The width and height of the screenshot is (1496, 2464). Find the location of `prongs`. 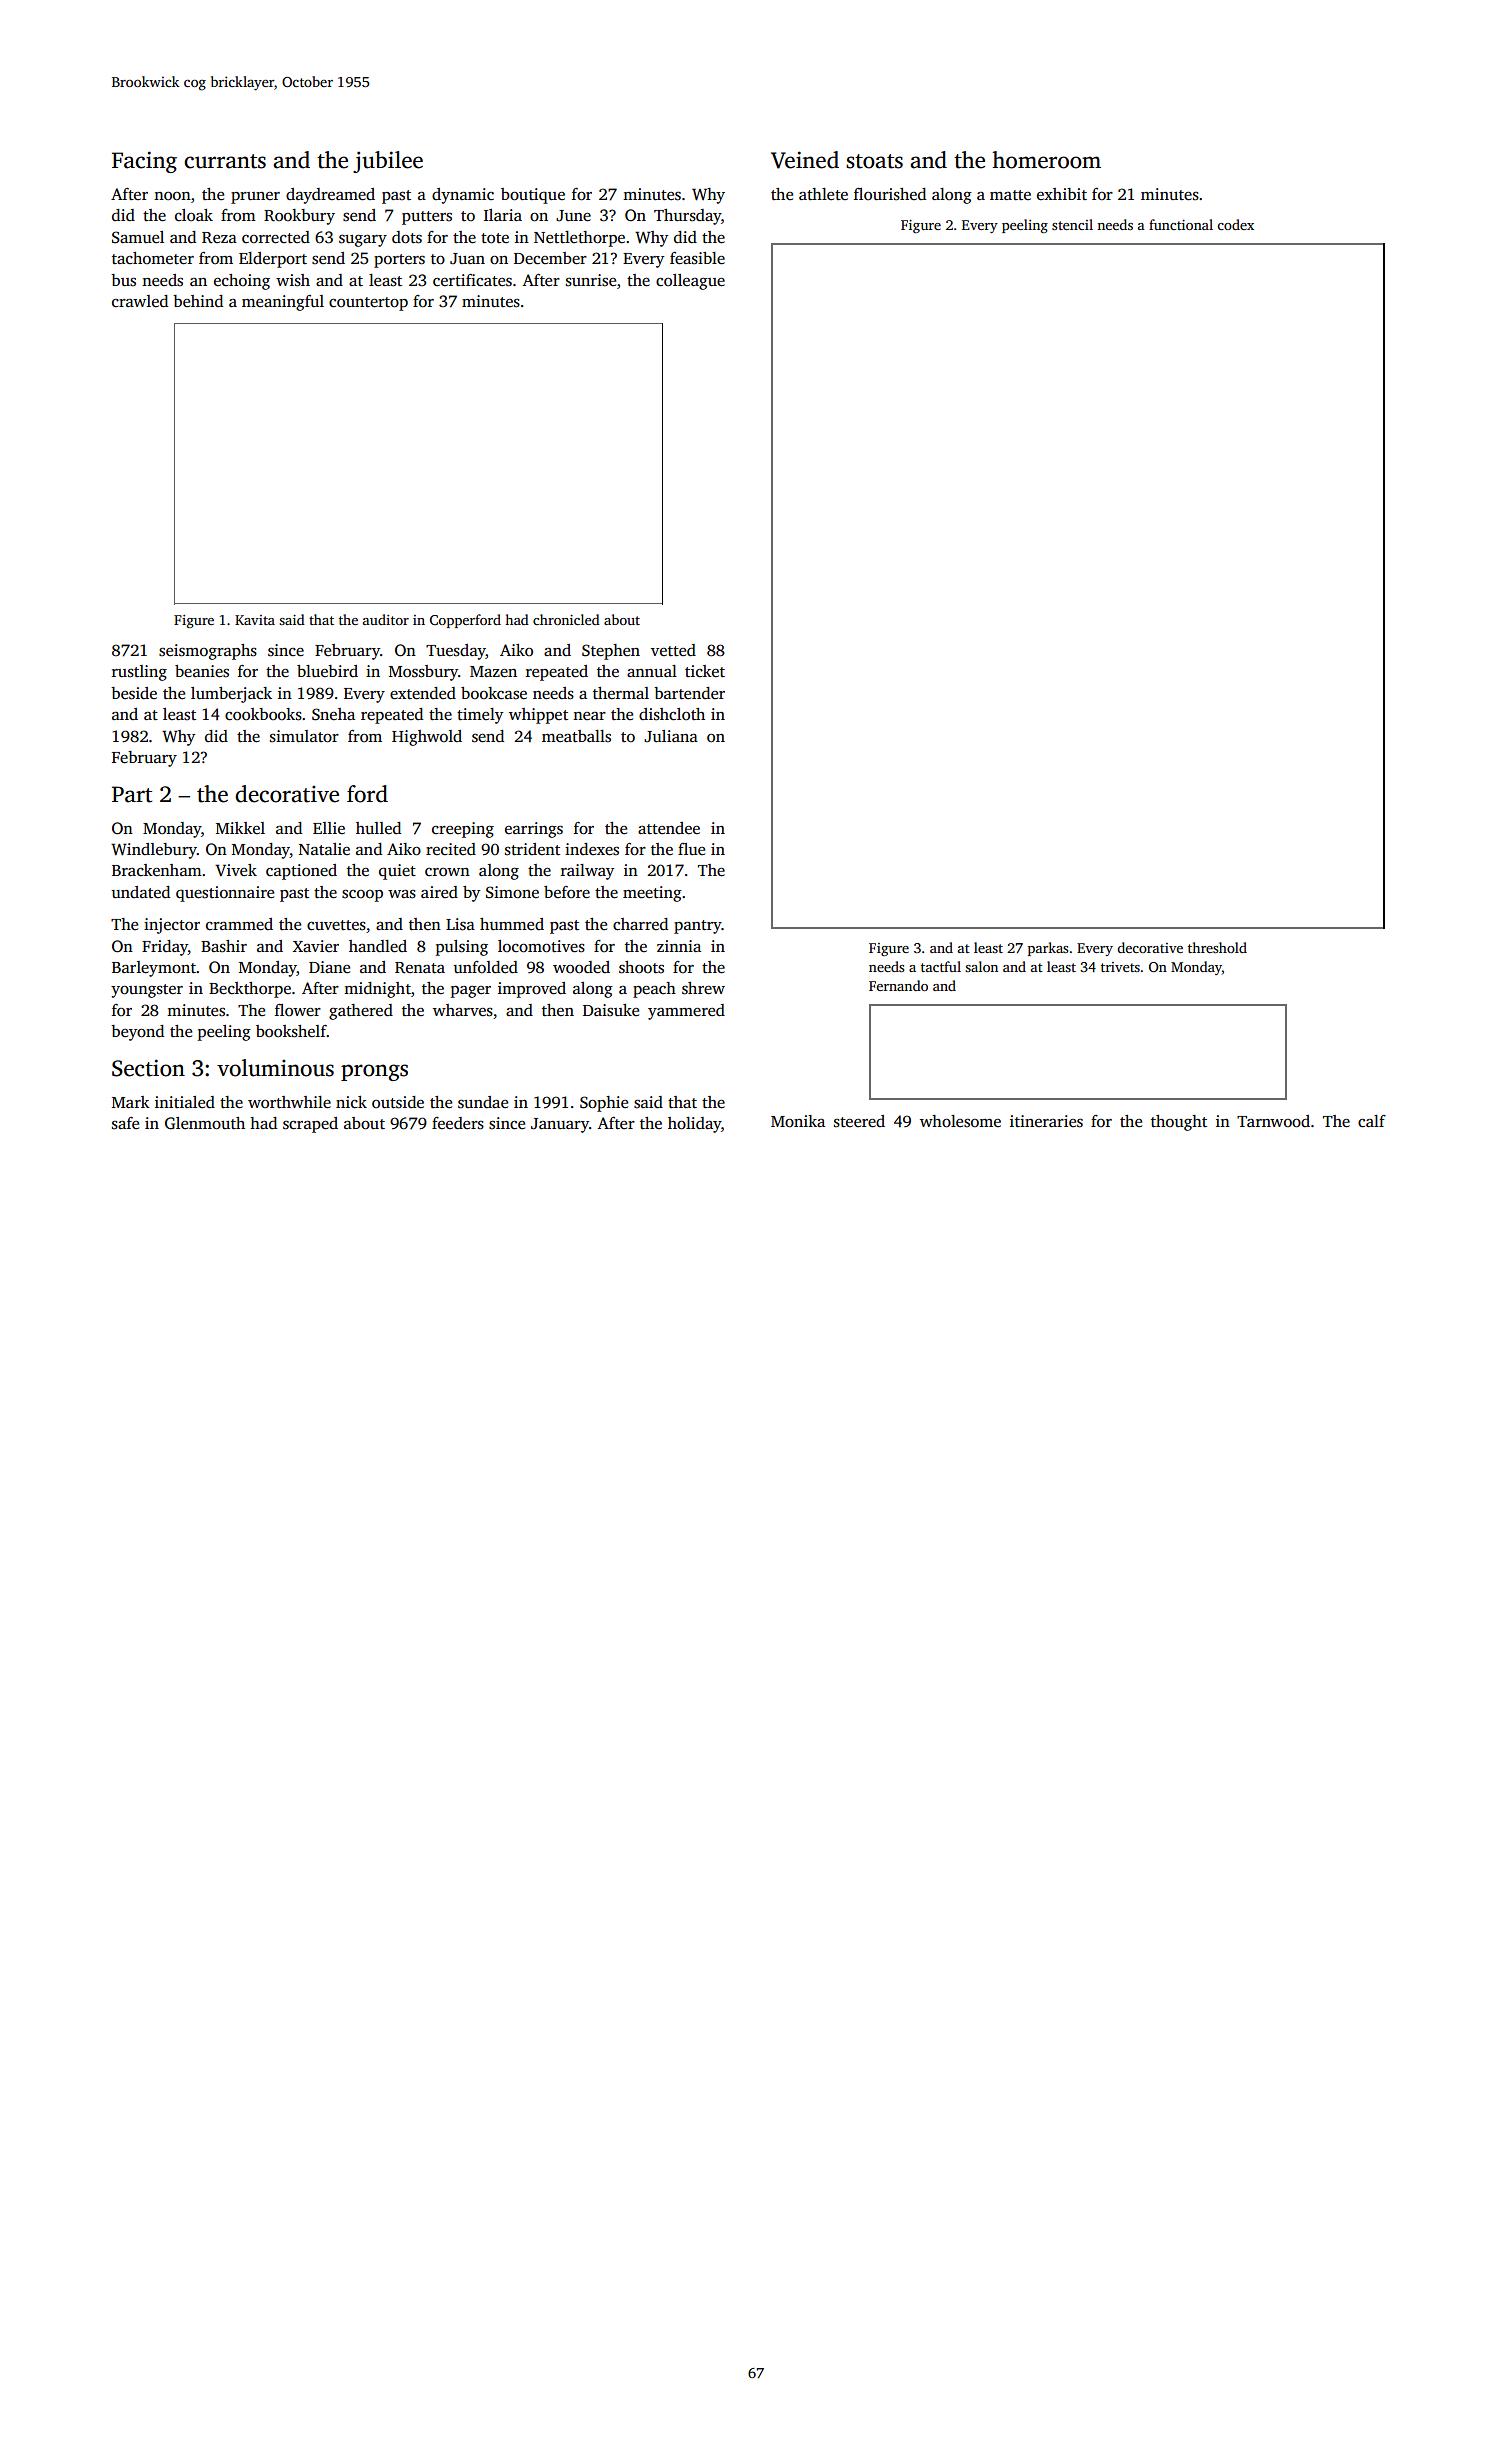

prongs is located at coordinates (374, 1072).
